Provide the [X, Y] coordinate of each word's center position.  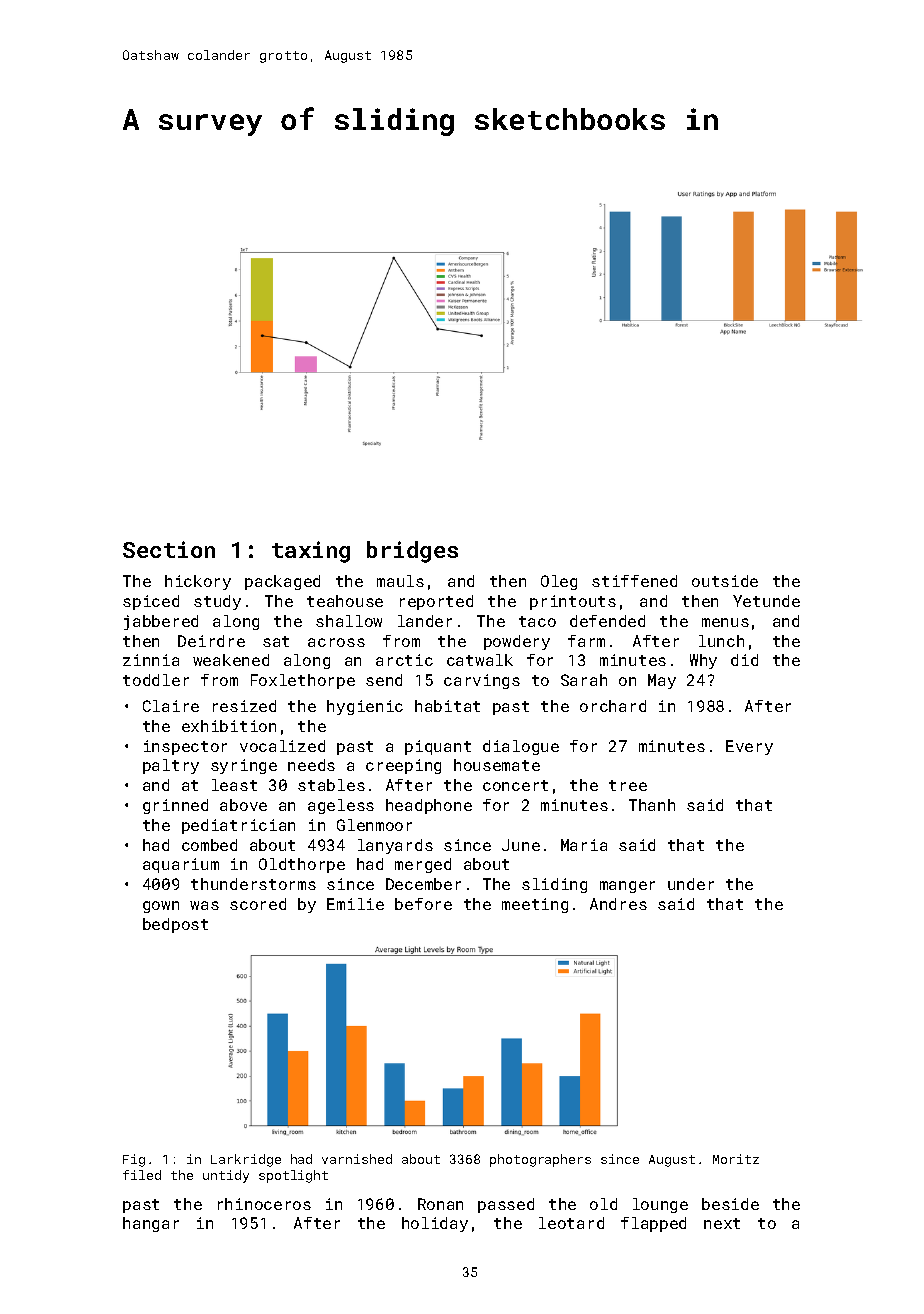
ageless [341, 806]
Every [749, 747]
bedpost [175, 925]
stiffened [634, 581]
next [722, 1223]
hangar [151, 1224]
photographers [540, 1160]
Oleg [559, 582]
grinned [175, 806]
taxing [311, 552]
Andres [618, 904]
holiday [435, 1224]
